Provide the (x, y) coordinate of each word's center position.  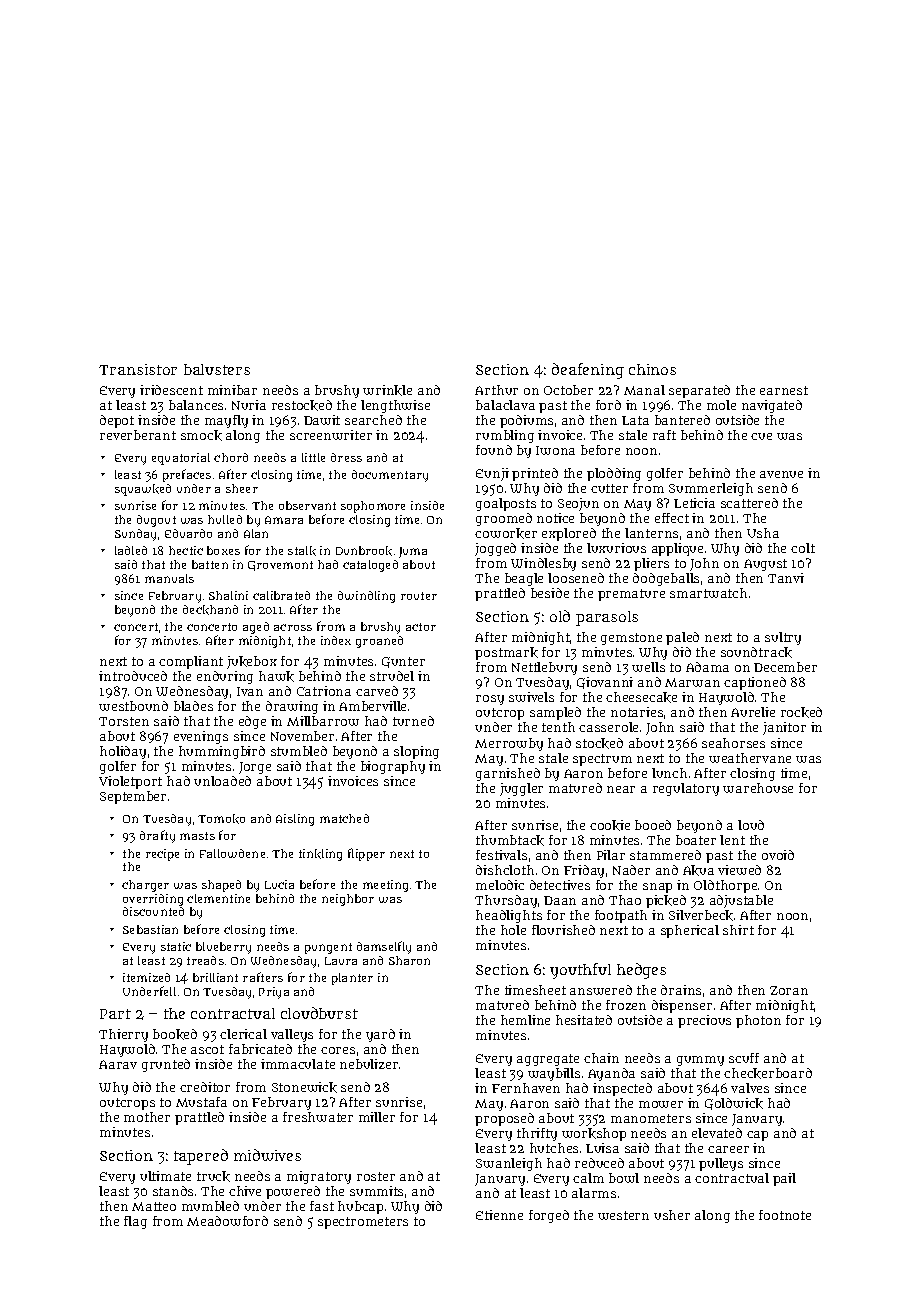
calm (588, 1178)
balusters (217, 369)
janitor (784, 728)
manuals (169, 578)
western (623, 1215)
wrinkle (387, 390)
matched (344, 818)
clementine (218, 898)
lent (732, 840)
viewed (739, 870)
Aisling (295, 820)
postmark (506, 653)
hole (513, 930)
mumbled (210, 1206)
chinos (652, 369)
